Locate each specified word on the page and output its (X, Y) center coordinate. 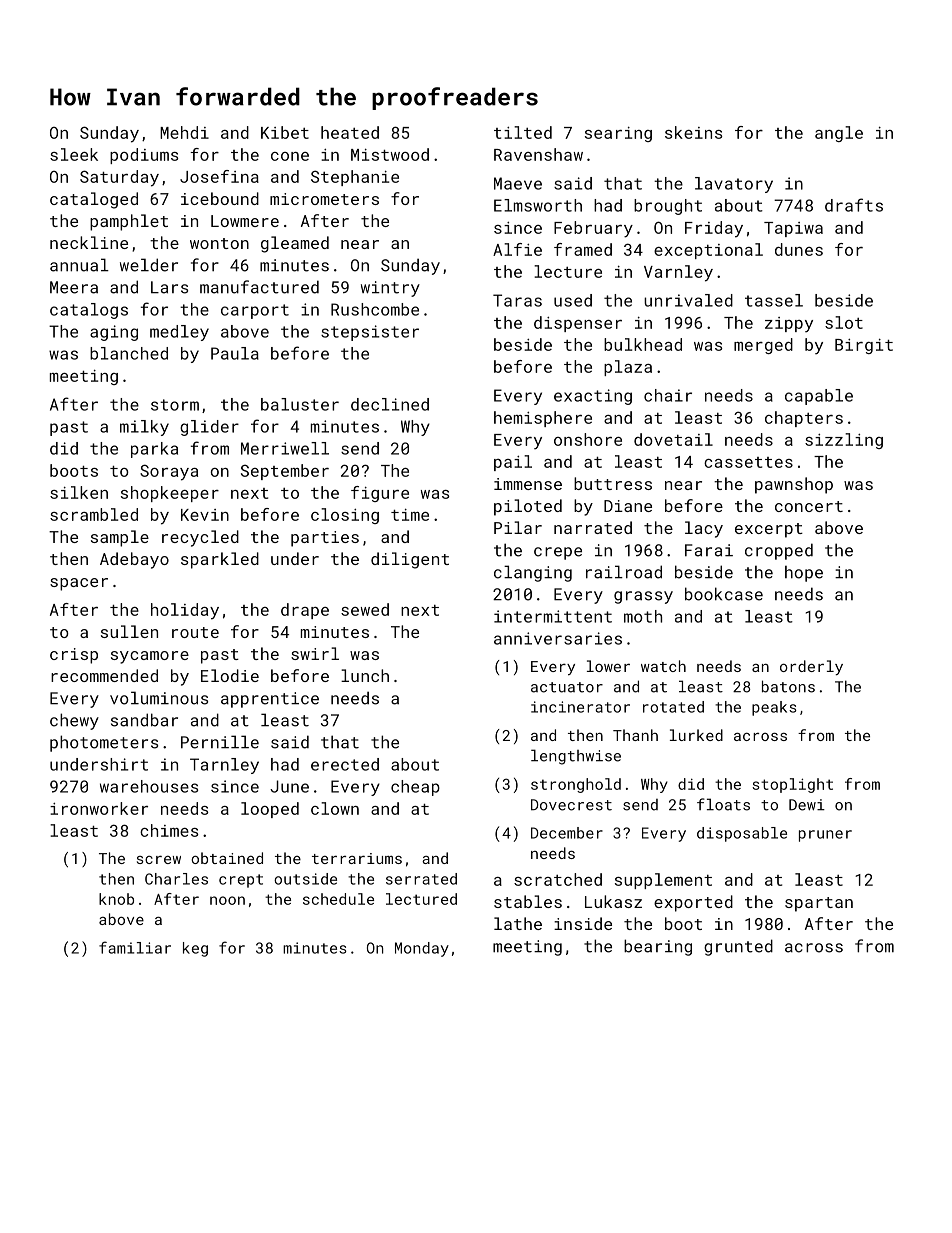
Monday (422, 949)
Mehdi (184, 132)
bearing (658, 947)
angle (839, 134)
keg (195, 949)
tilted (523, 132)
